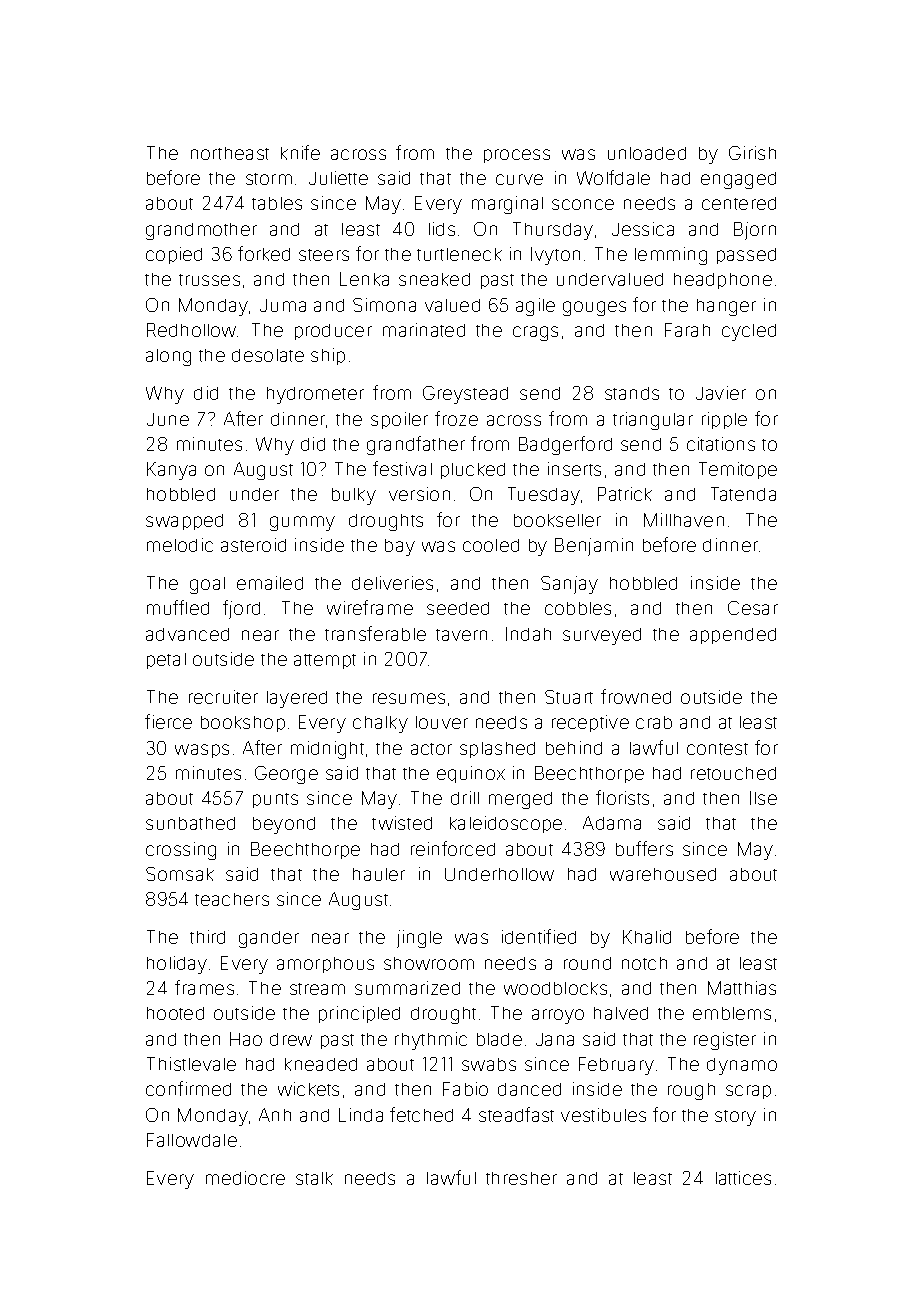  What do you see at coordinates (284, 825) in the document?
I see `beyond` at bounding box center [284, 825].
